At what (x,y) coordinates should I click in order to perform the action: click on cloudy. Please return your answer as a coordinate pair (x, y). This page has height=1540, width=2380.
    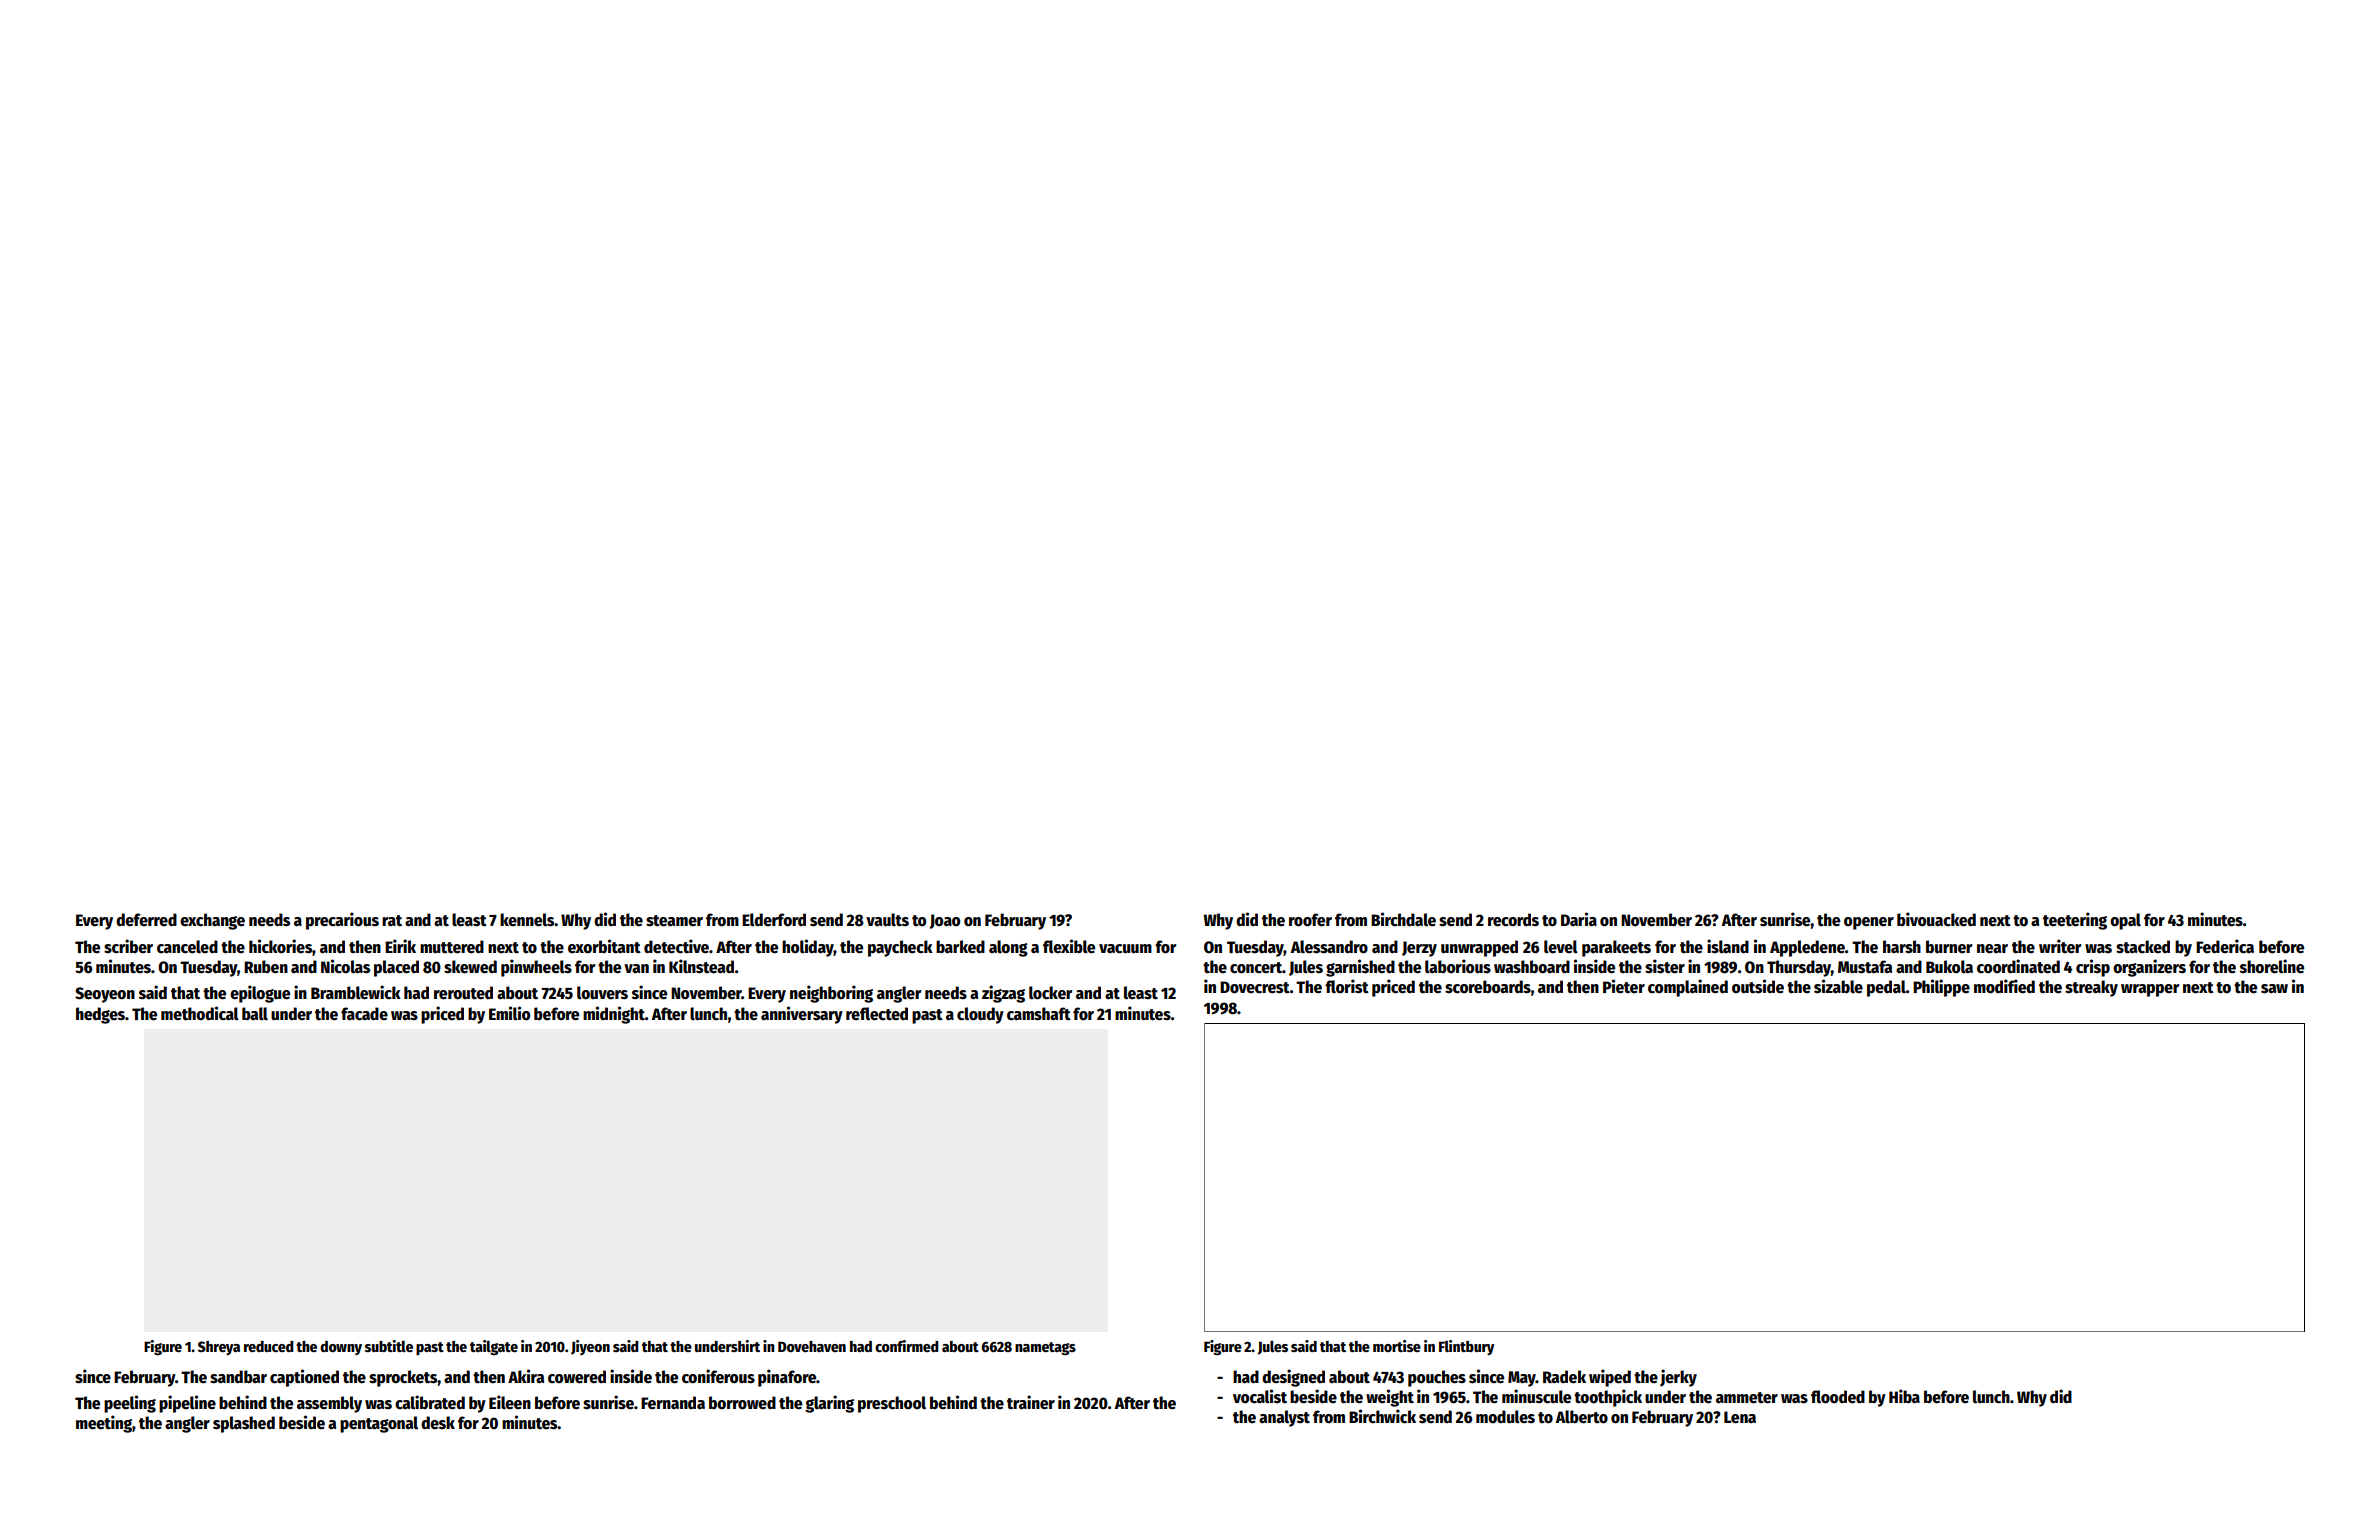
    Looking at the image, I should click on (980, 1015).
